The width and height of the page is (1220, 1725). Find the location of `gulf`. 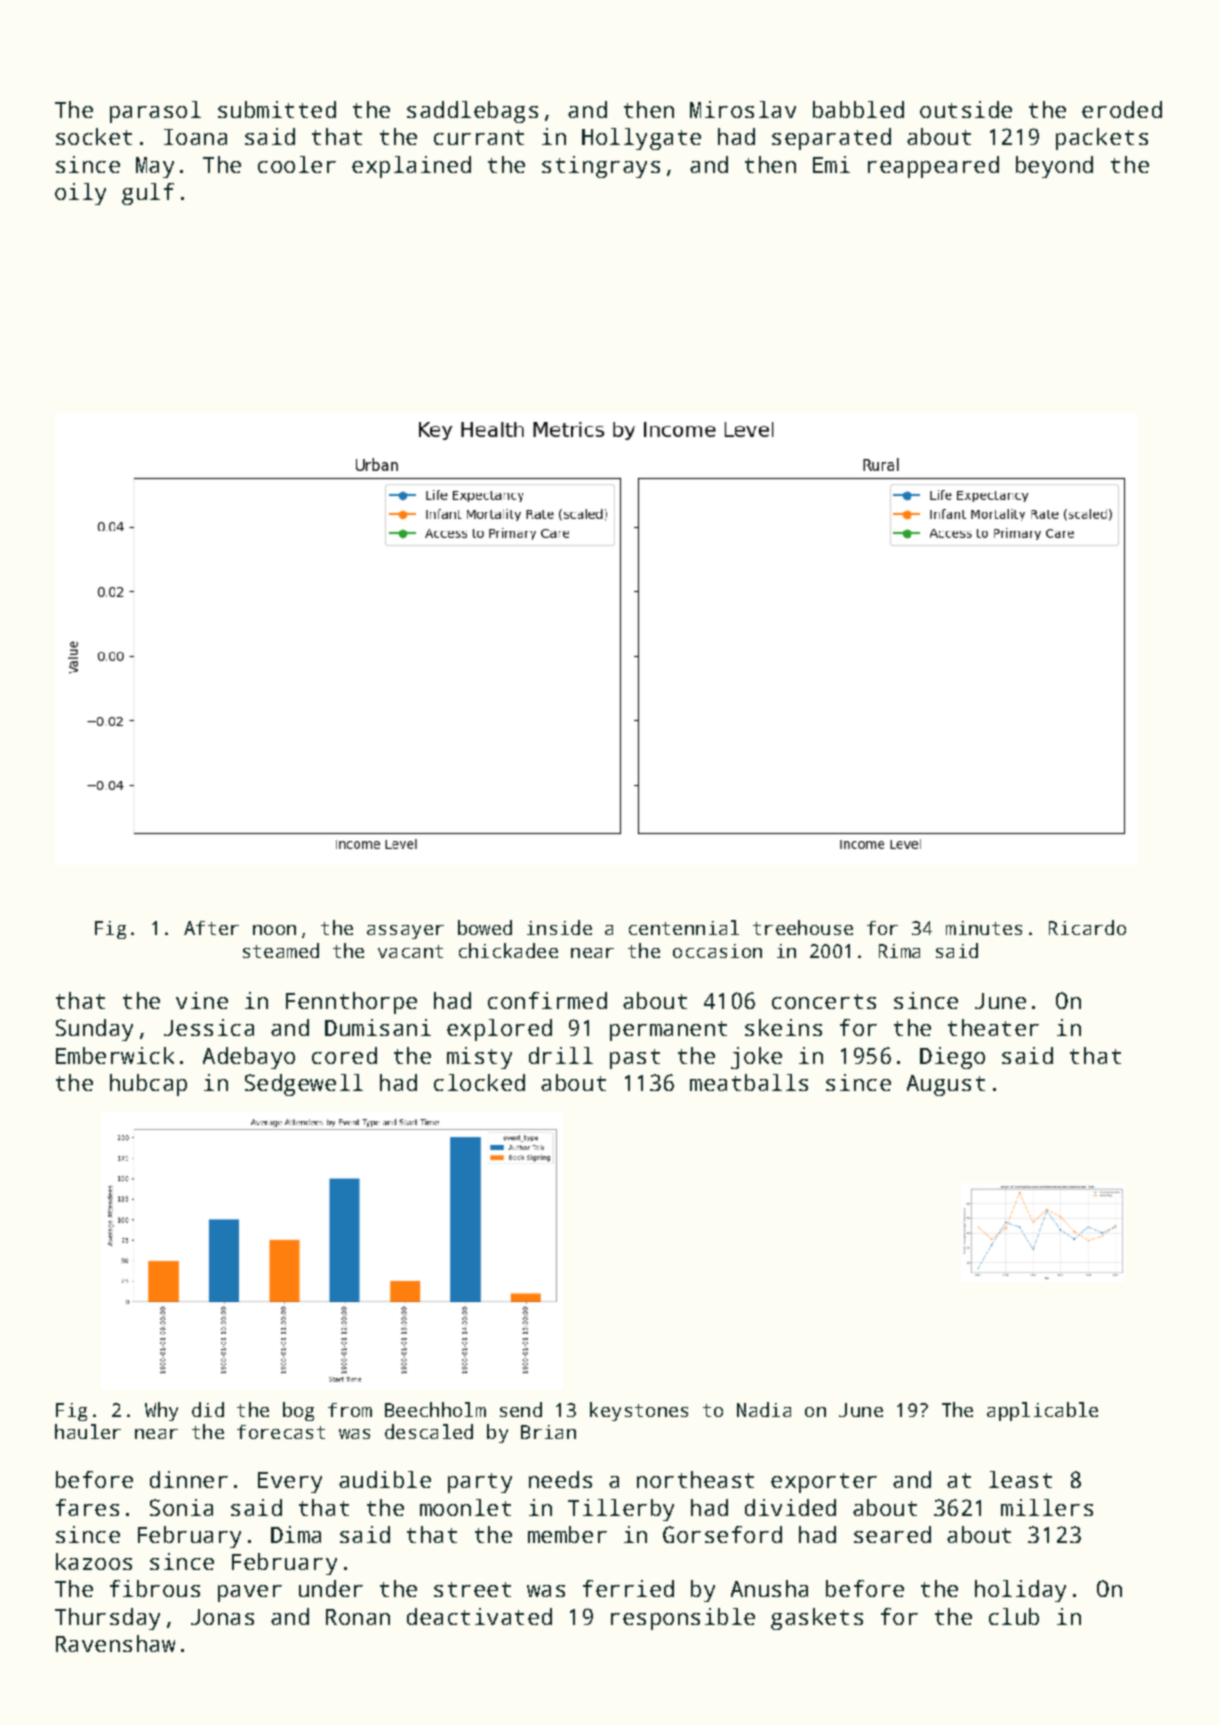

gulf is located at coordinates (148, 194).
